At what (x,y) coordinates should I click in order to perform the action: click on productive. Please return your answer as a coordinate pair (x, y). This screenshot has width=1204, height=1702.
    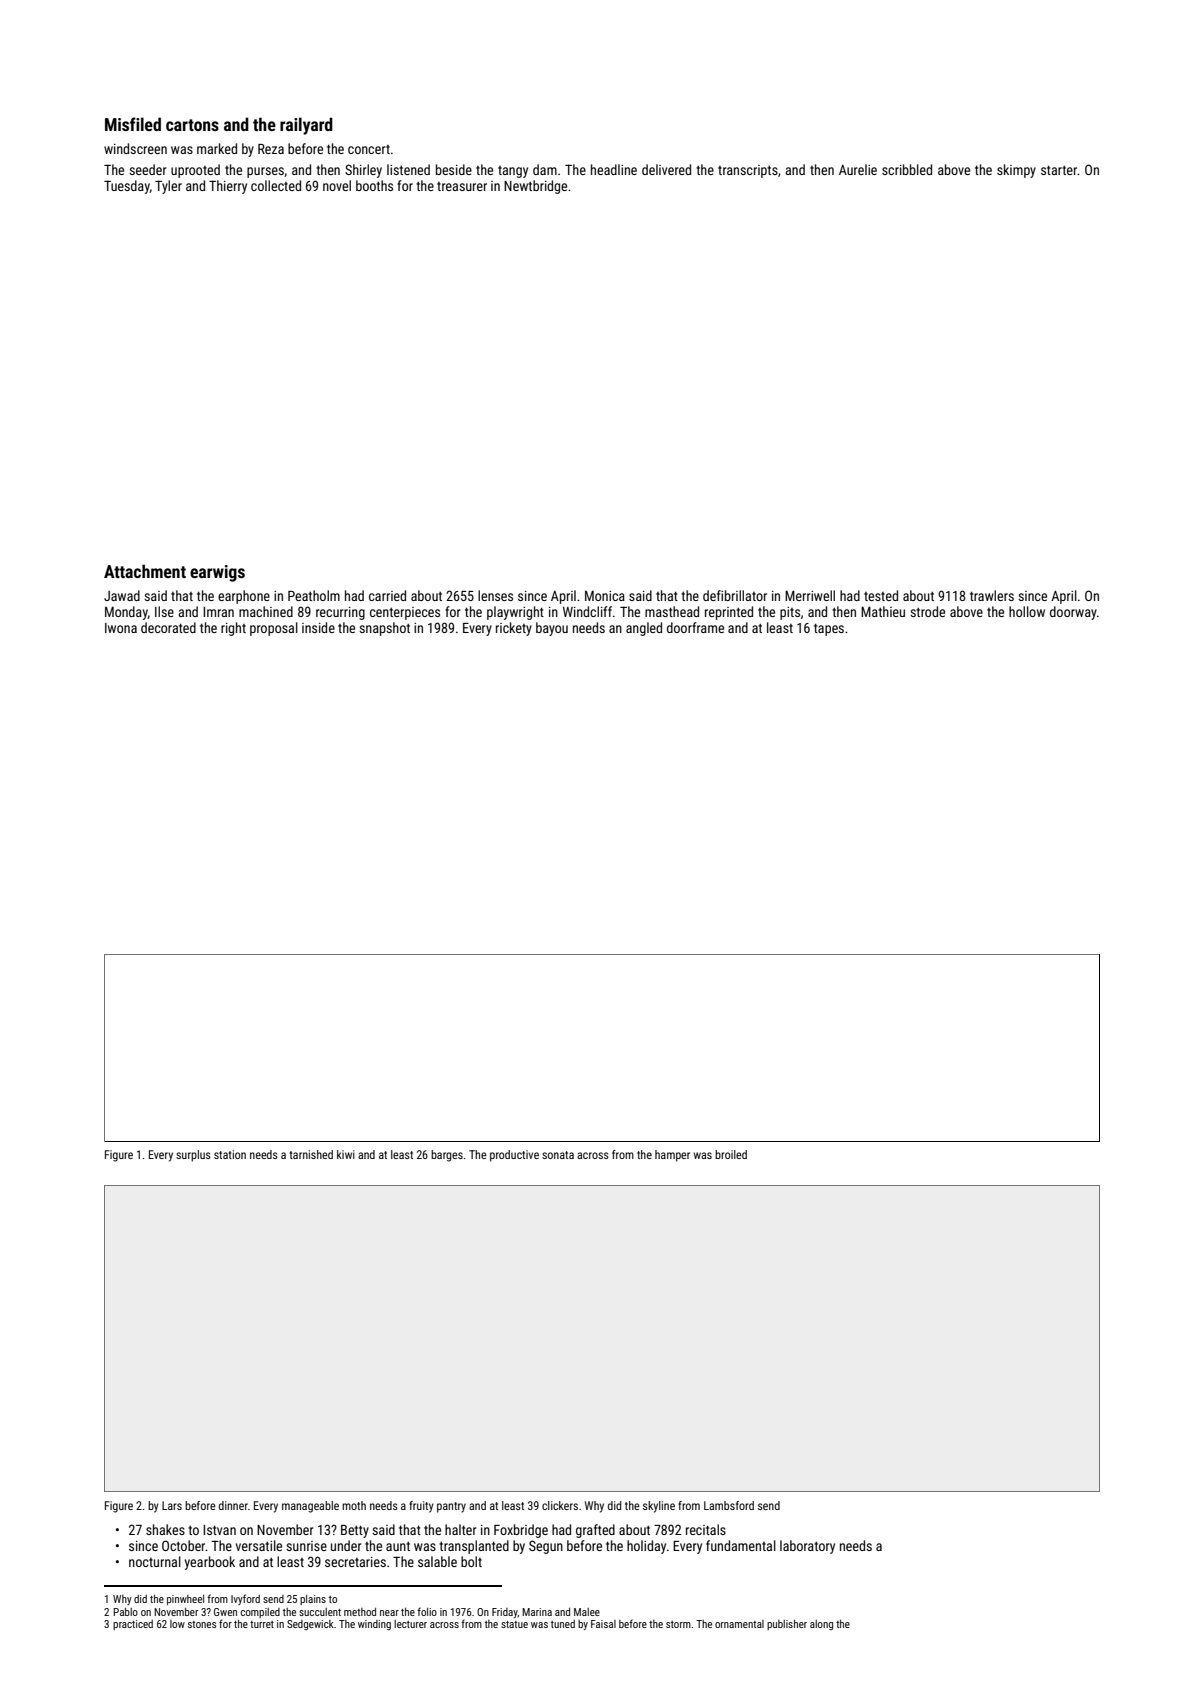
    Looking at the image, I should click on (514, 1156).
